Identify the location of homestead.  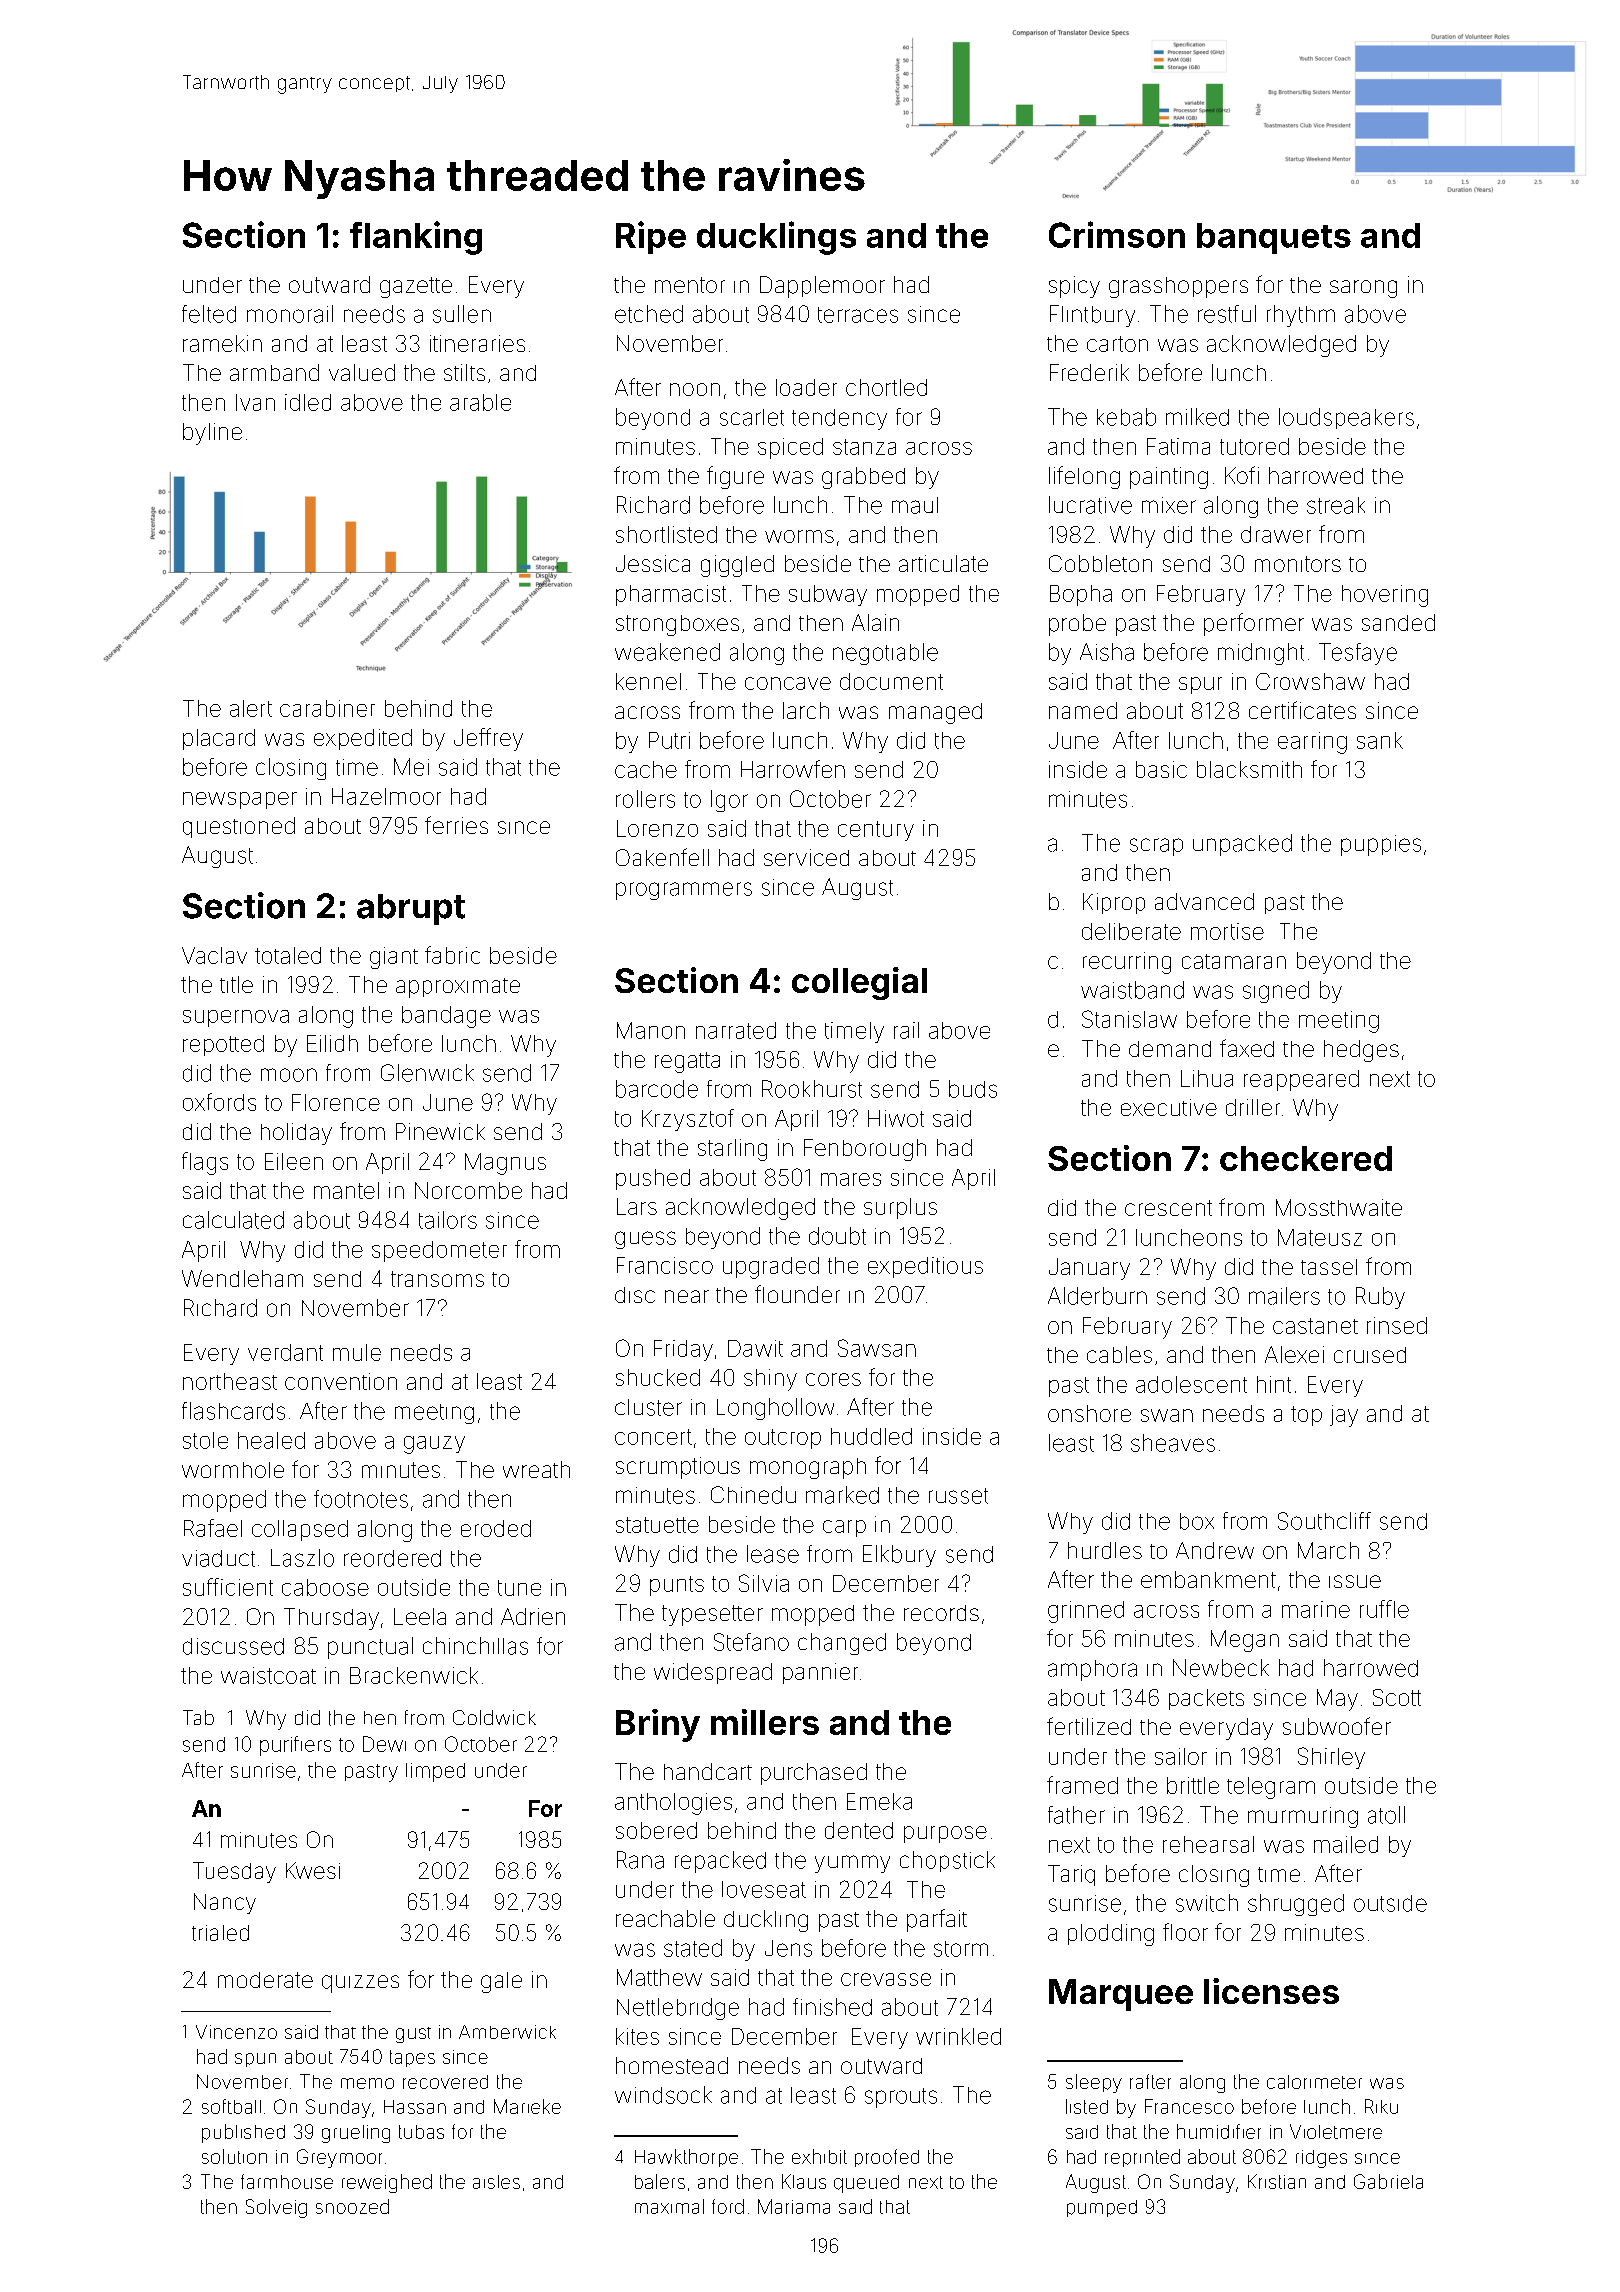
(672, 2065).
